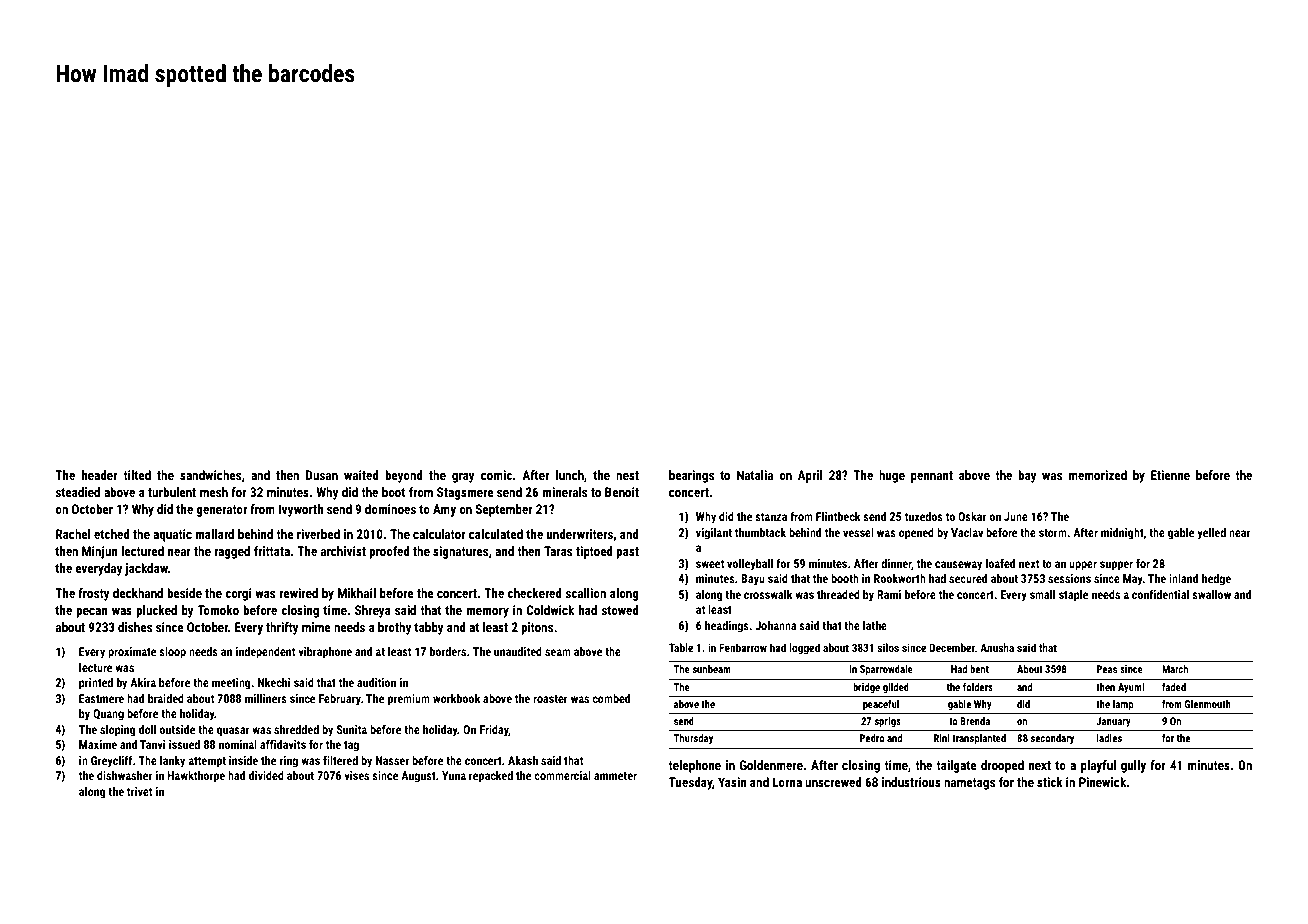 The width and height of the screenshot is (1308, 924). Describe the element at coordinates (627, 475) in the screenshot. I see `nest` at that location.
